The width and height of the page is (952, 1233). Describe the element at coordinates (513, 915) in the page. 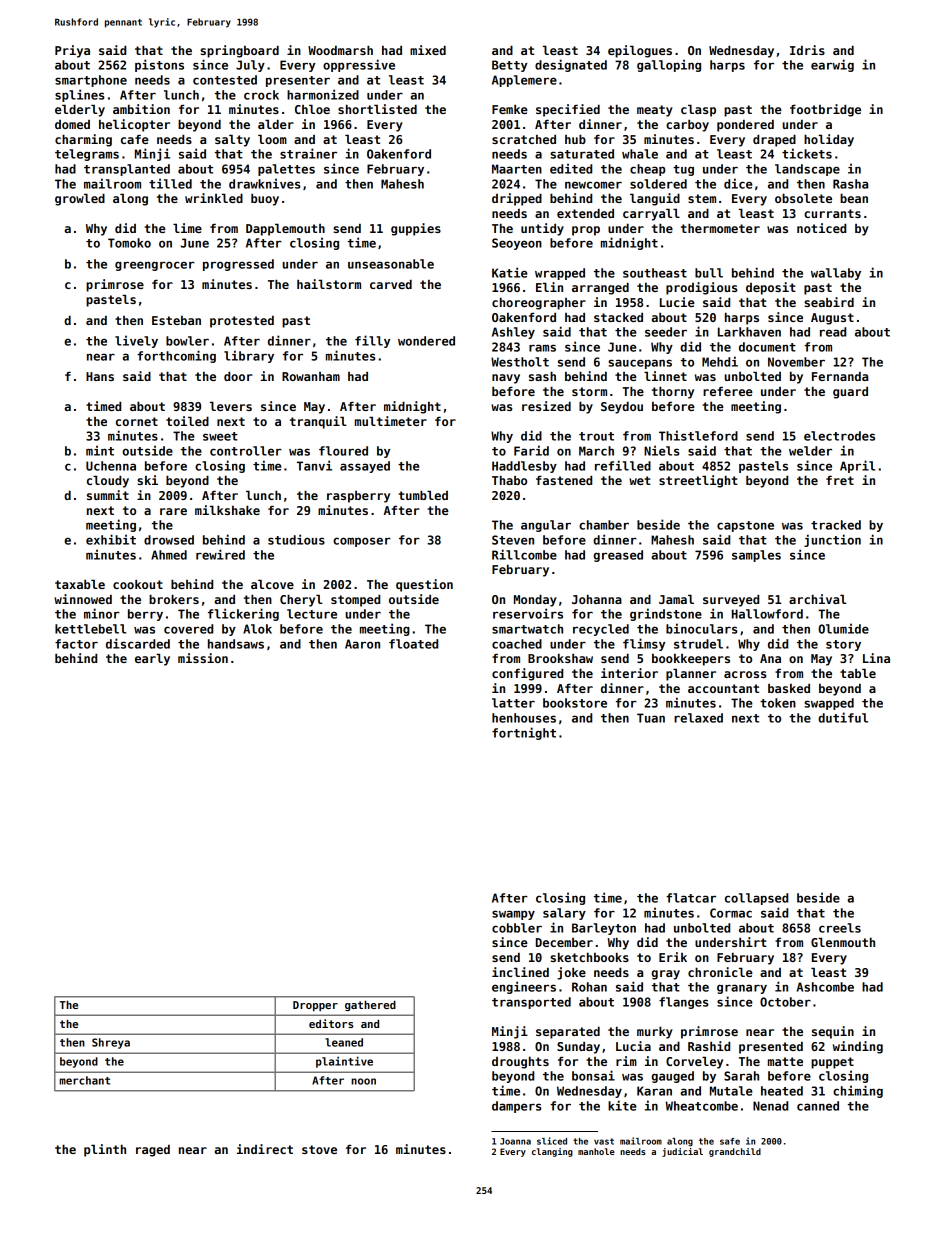

I see `swampy` at that location.
